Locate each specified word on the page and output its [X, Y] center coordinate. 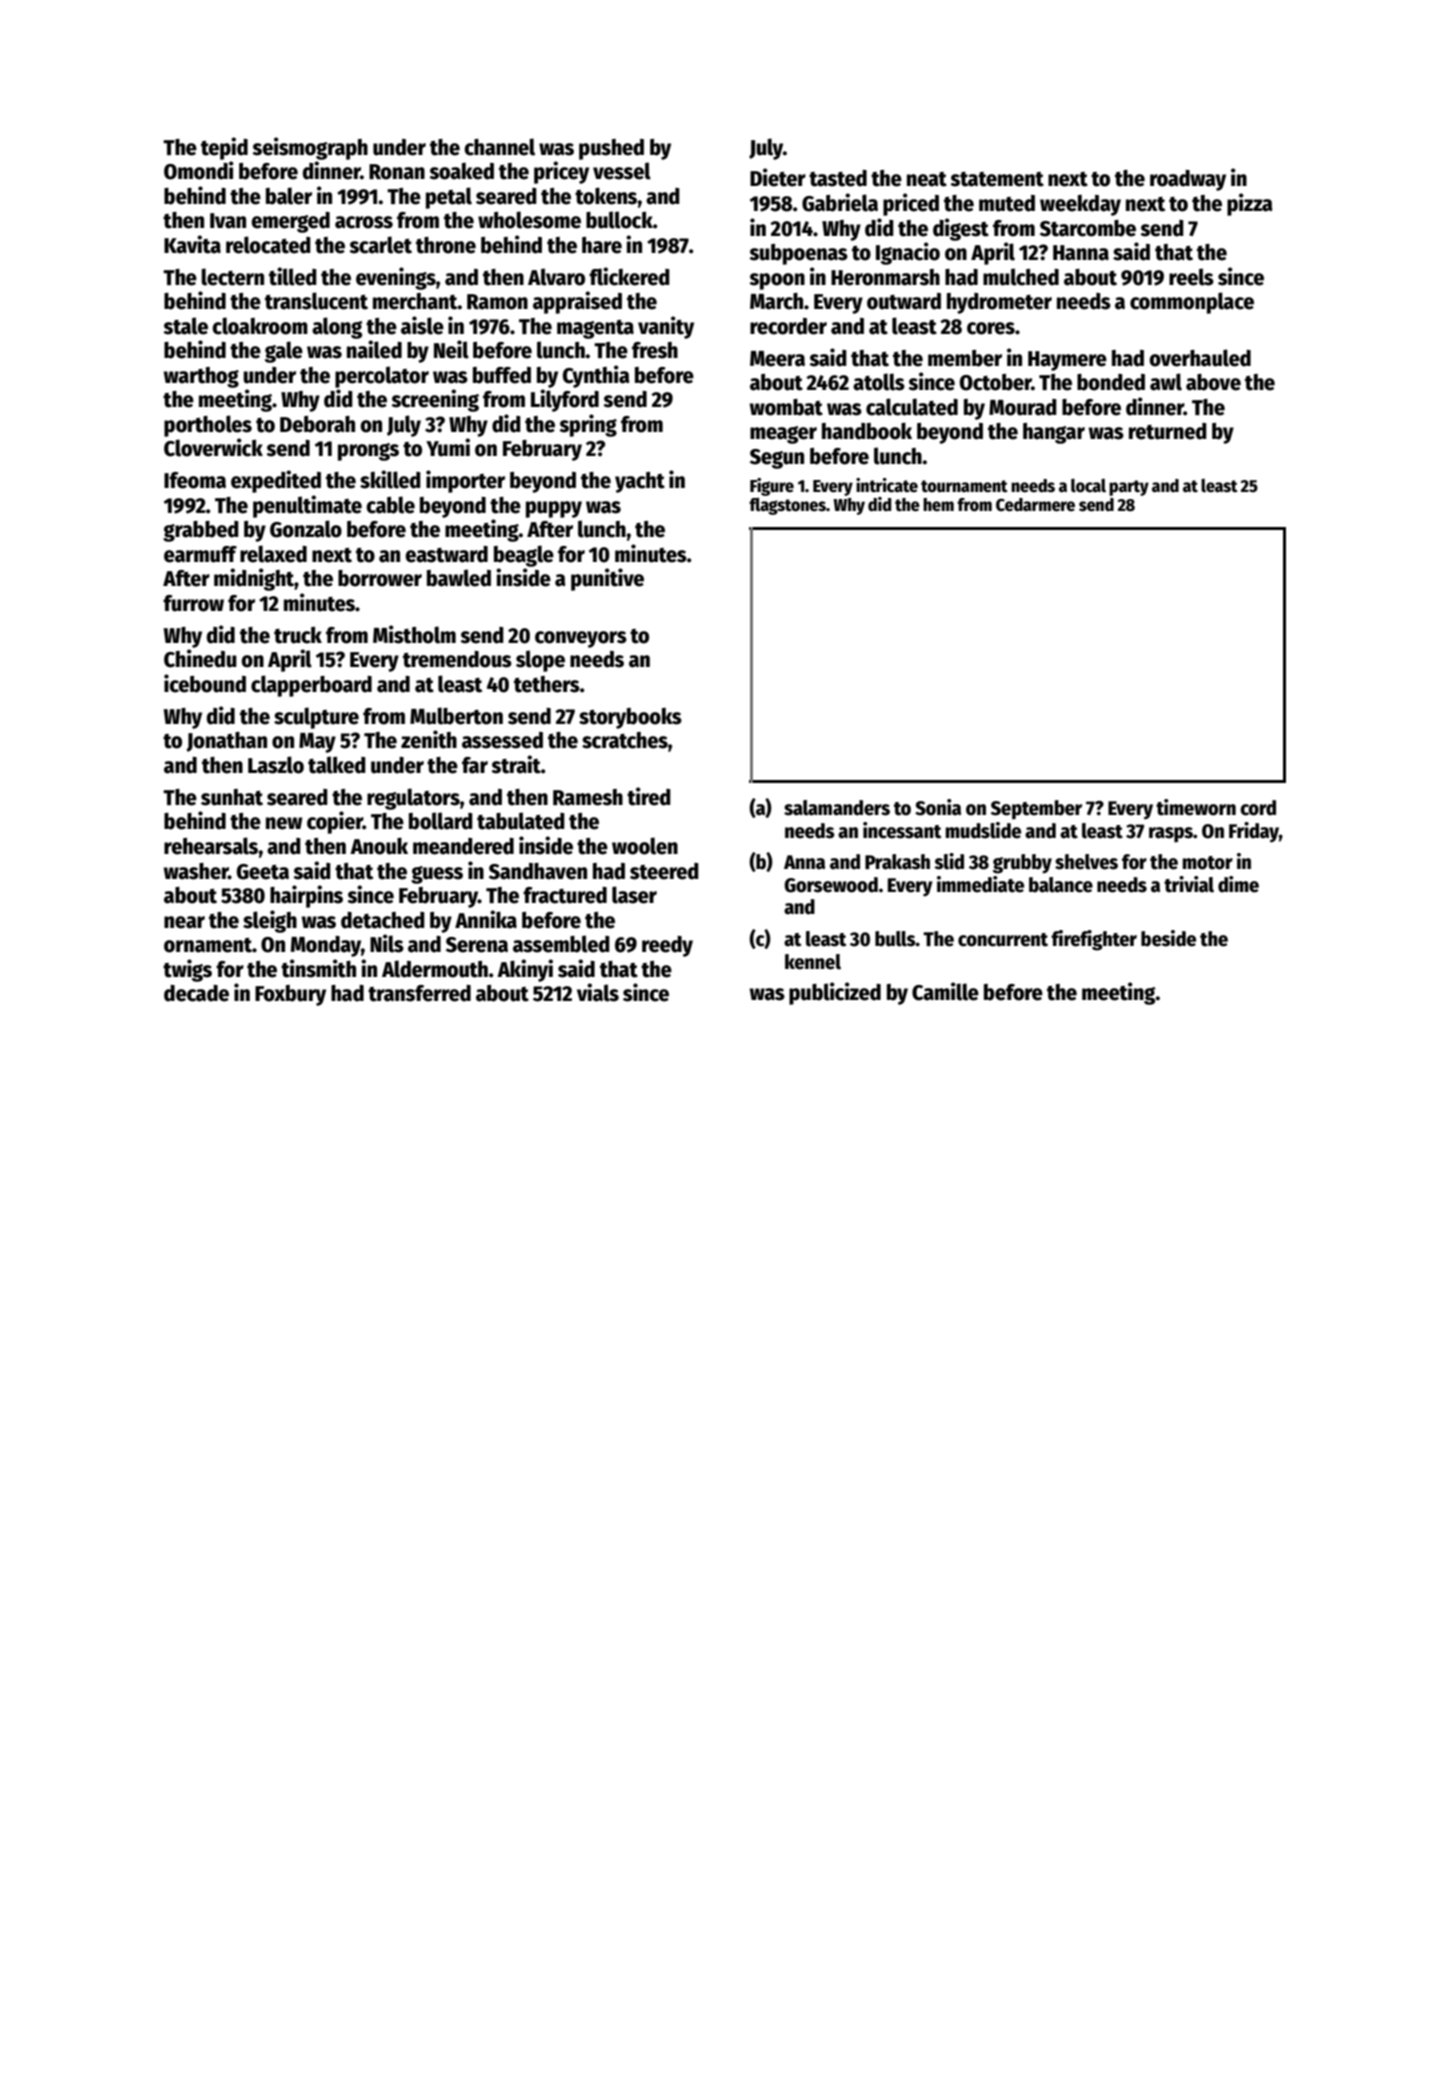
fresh [655, 350]
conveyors [581, 639]
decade [196, 993]
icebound [205, 683]
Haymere [1067, 361]
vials [598, 992]
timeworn [1196, 807]
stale [185, 326]
